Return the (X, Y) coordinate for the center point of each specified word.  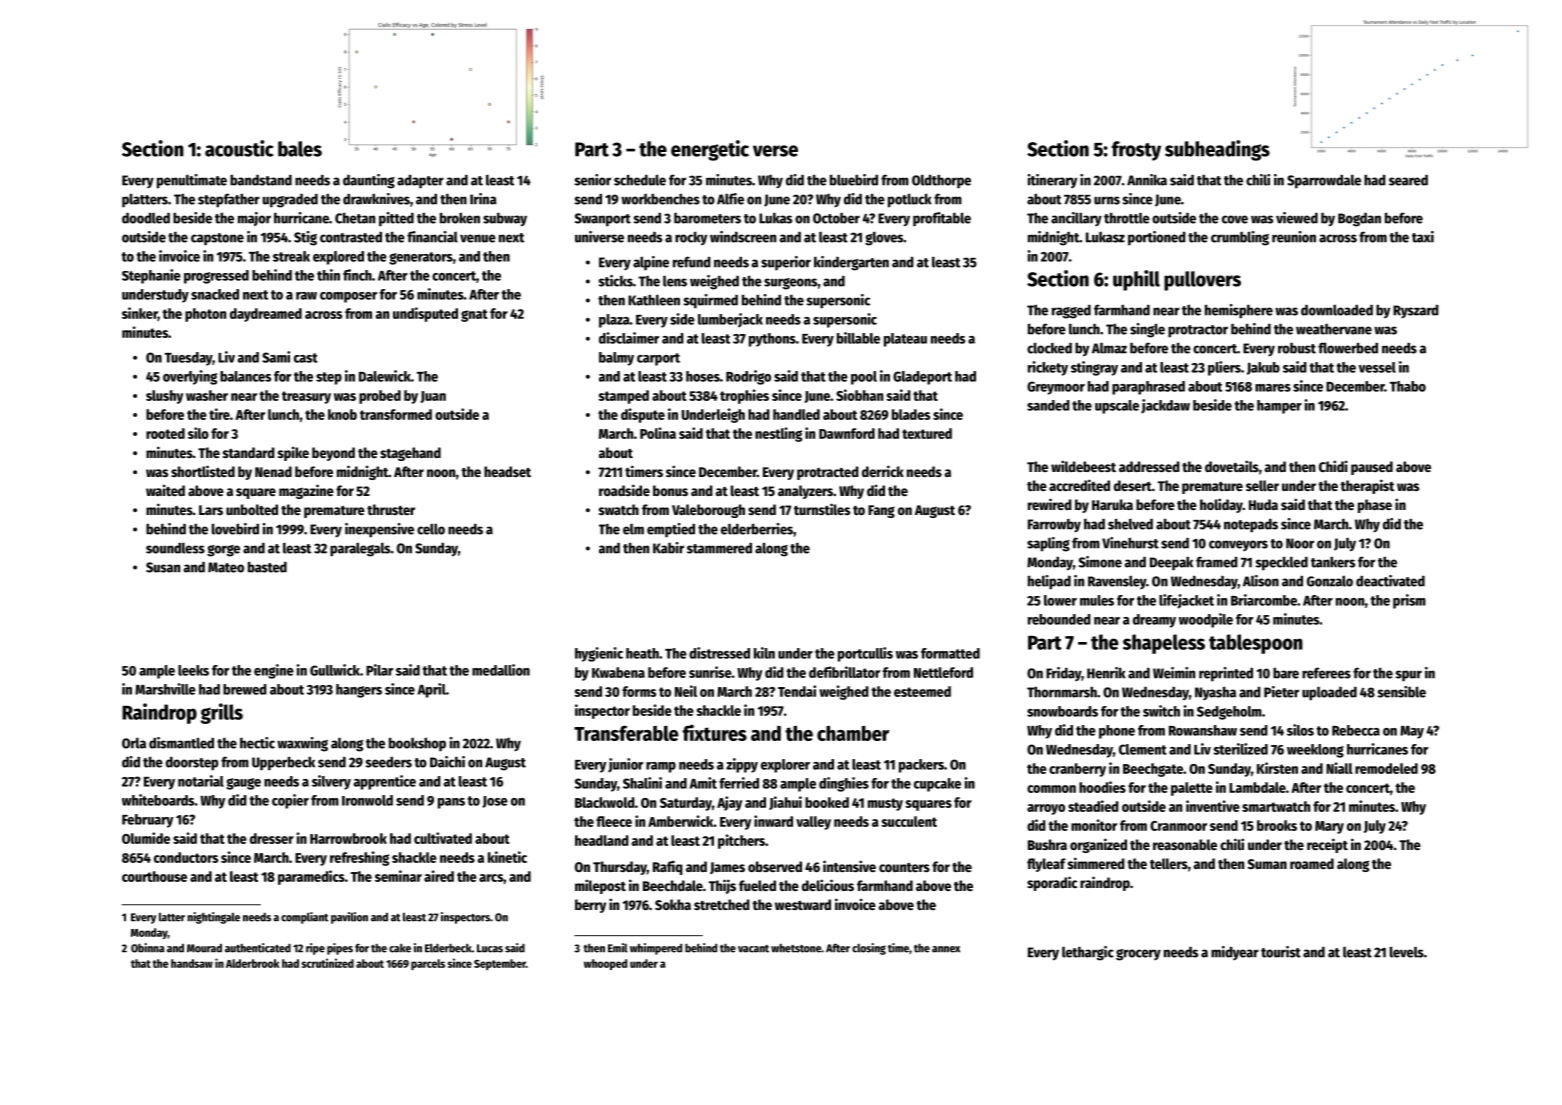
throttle (1127, 218)
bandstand (261, 180)
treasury (306, 397)
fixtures (715, 732)
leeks (193, 670)
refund (692, 262)
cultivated (443, 838)
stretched (722, 904)
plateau (905, 340)
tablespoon (1256, 644)
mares (1273, 388)
